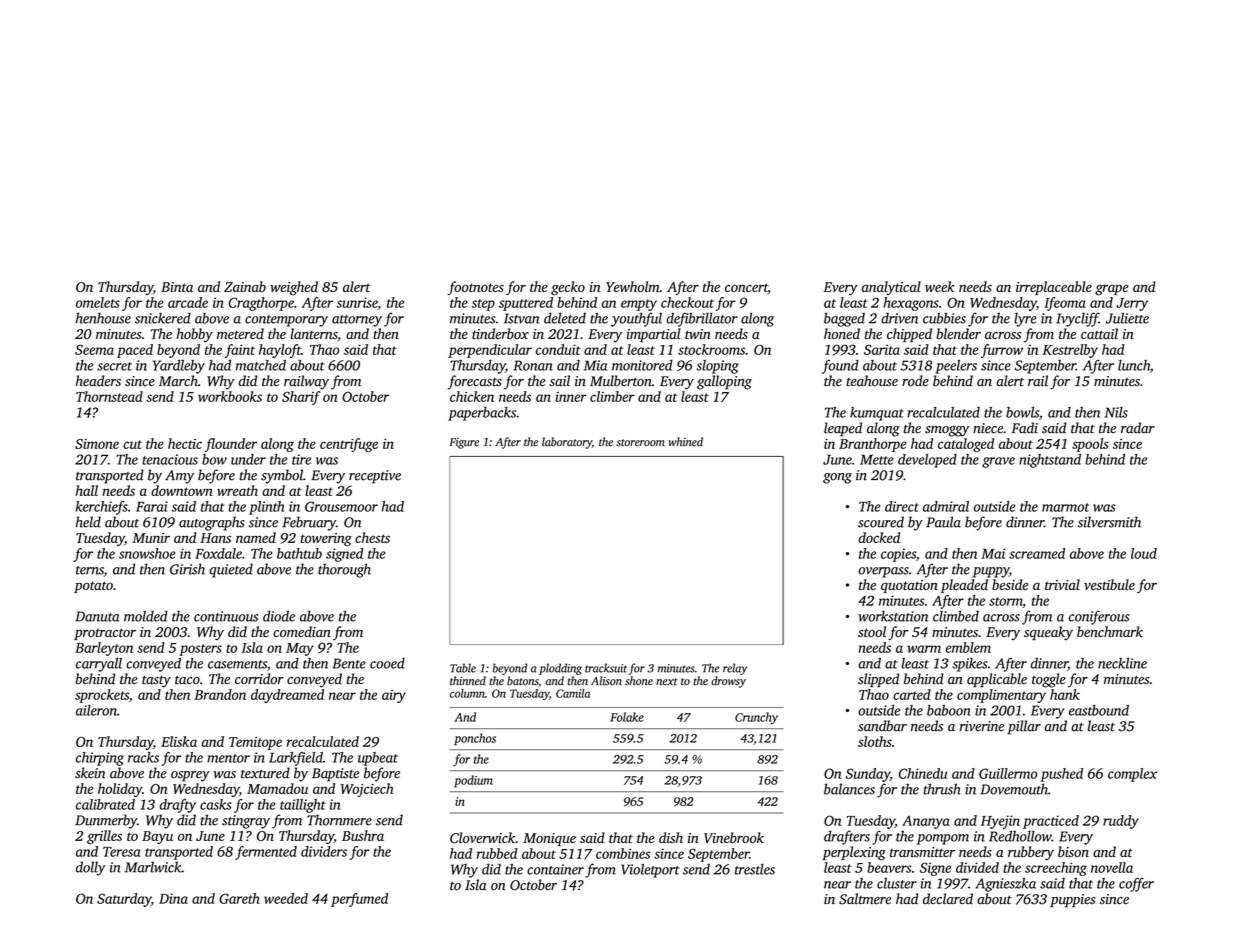  Describe the element at coordinates (877, 459) in the screenshot. I see `Mette` at that location.
